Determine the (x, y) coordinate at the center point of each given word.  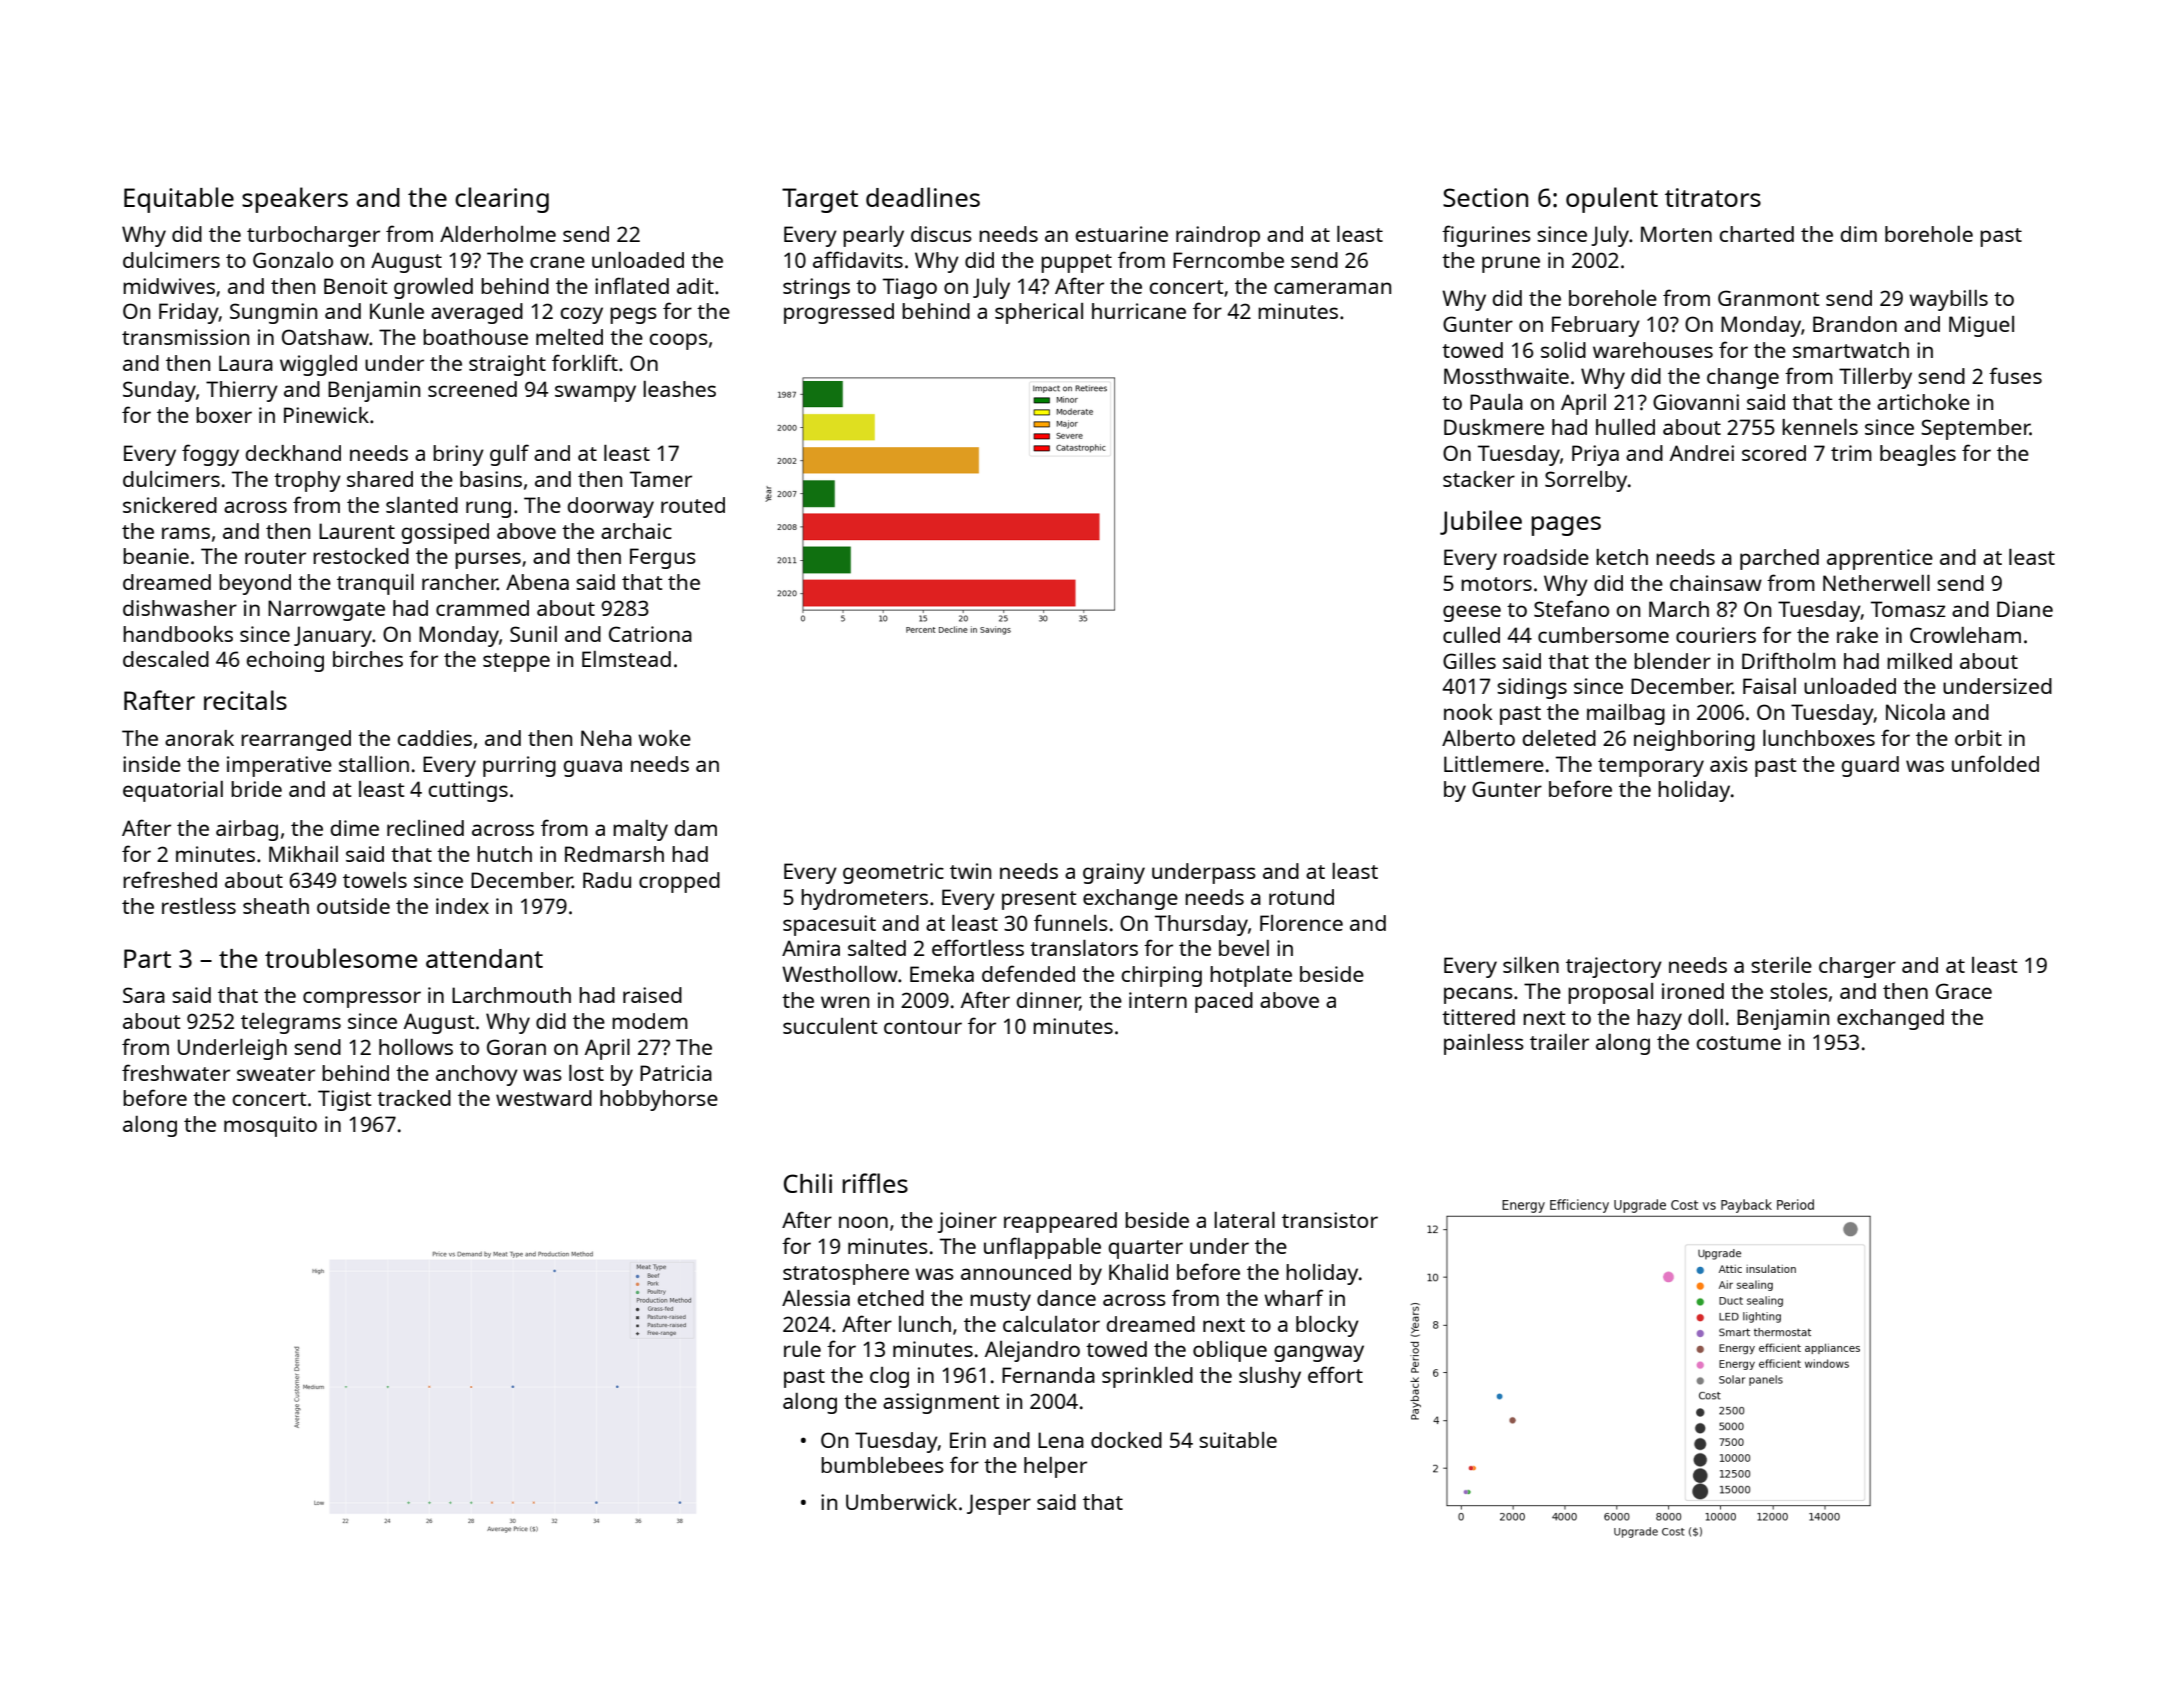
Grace (1964, 991)
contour (923, 1027)
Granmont (1768, 298)
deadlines (923, 197)
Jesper (999, 1504)
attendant (484, 958)
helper (1055, 1467)
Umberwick (901, 1502)
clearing (502, 200)
